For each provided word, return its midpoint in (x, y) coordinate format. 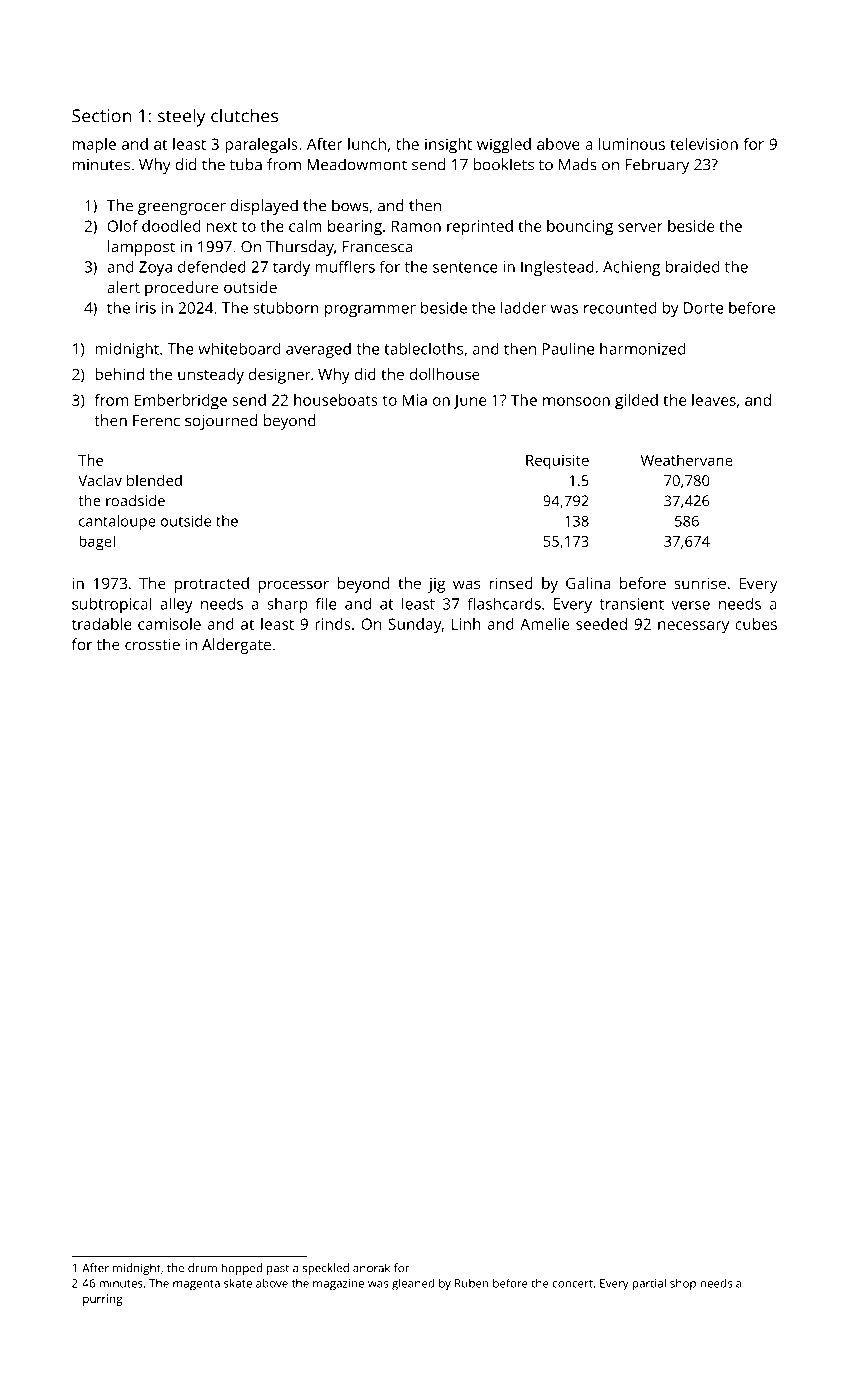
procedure (182, 289)
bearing (355, 228)
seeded (601, 624)
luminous (632, 144)
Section (102, 116)
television (704, 144)
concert (572, 1284)
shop (683, 1284)
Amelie (544, 624)
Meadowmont (357, 164)
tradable (102, 624)
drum (202, 1268)
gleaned (413, 1285)
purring (102, 1300)
